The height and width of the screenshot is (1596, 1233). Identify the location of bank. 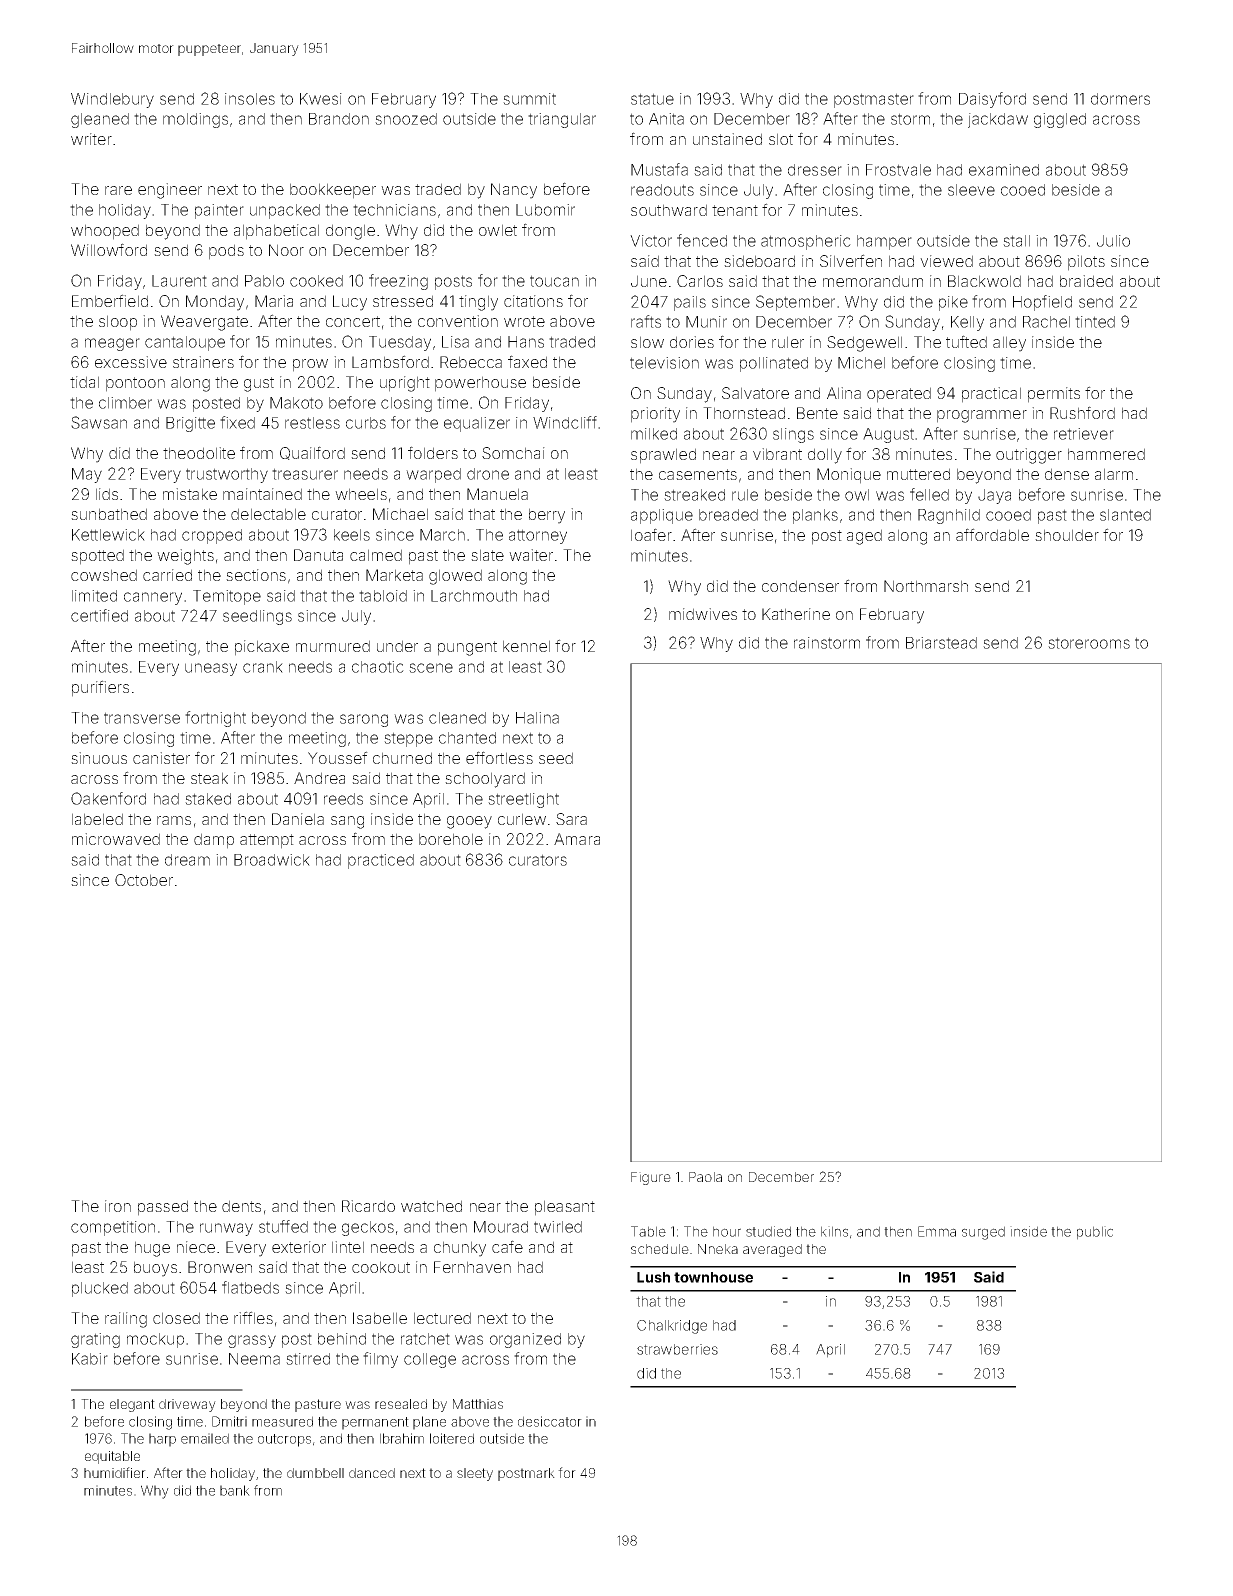
(235, 1490).
